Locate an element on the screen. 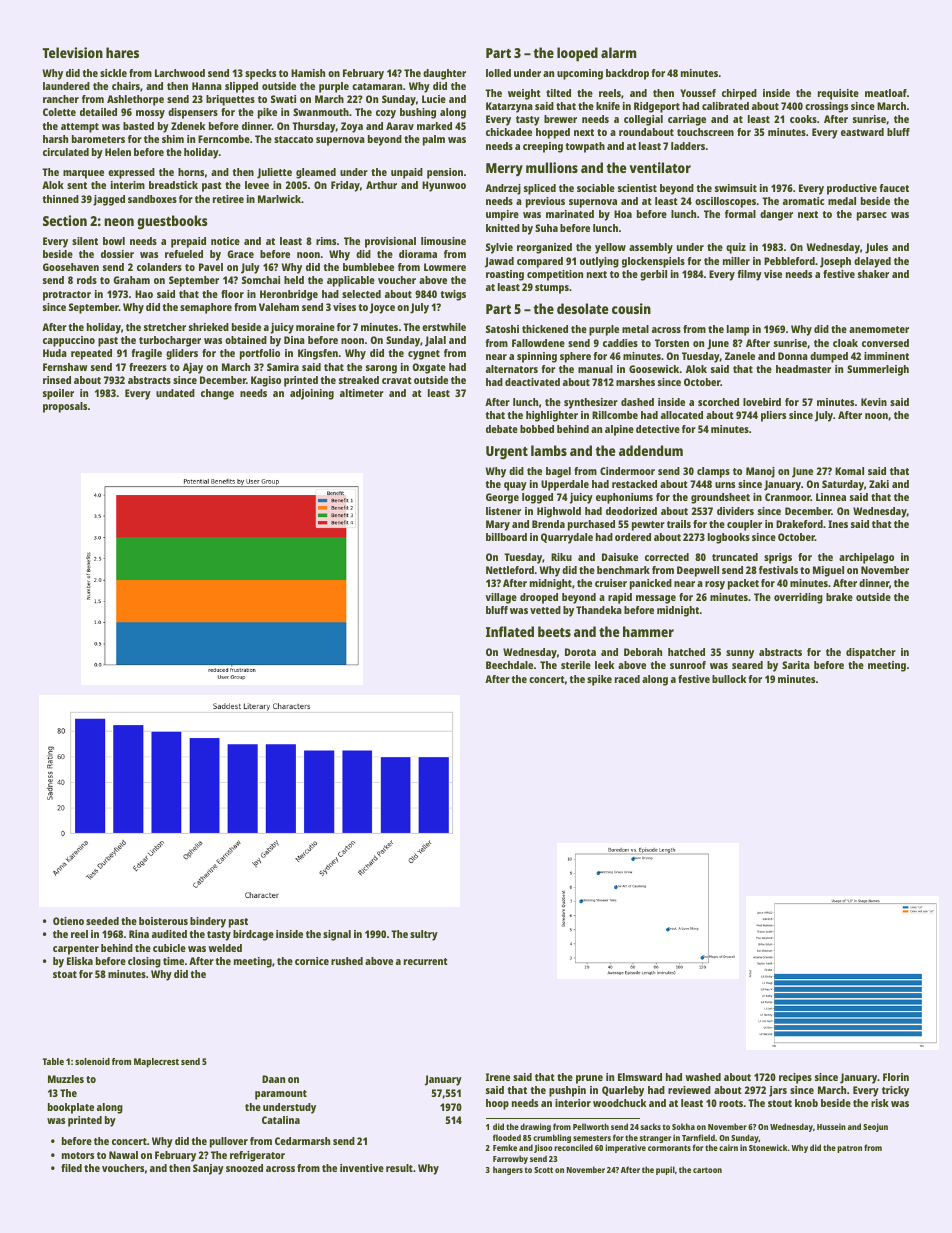 Image resolution: width=952 pixels, height=1233 pixels. seeded is located at coordinates (102, 921).
